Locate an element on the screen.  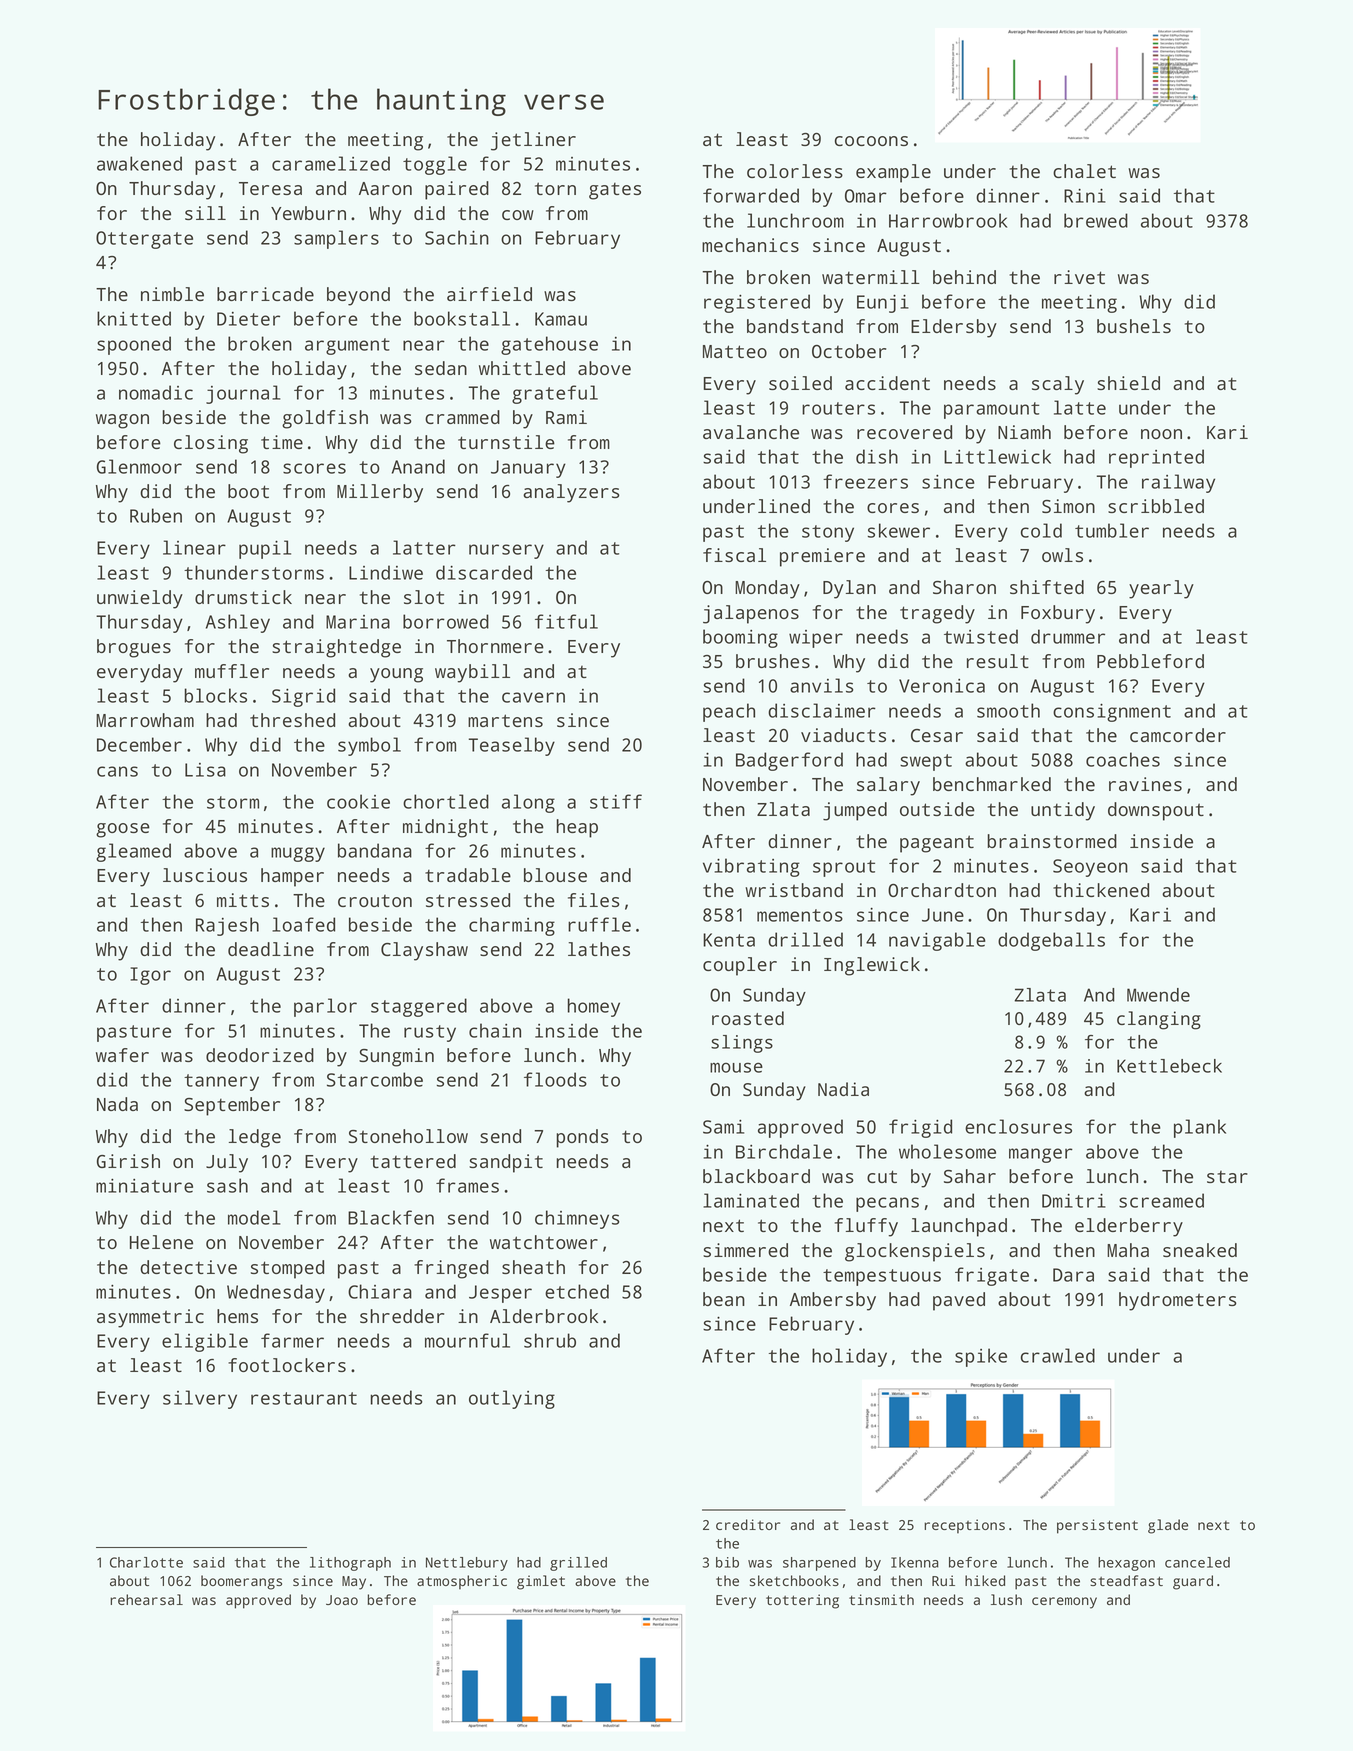
Marrowham is located at coordinates (145, 720).
